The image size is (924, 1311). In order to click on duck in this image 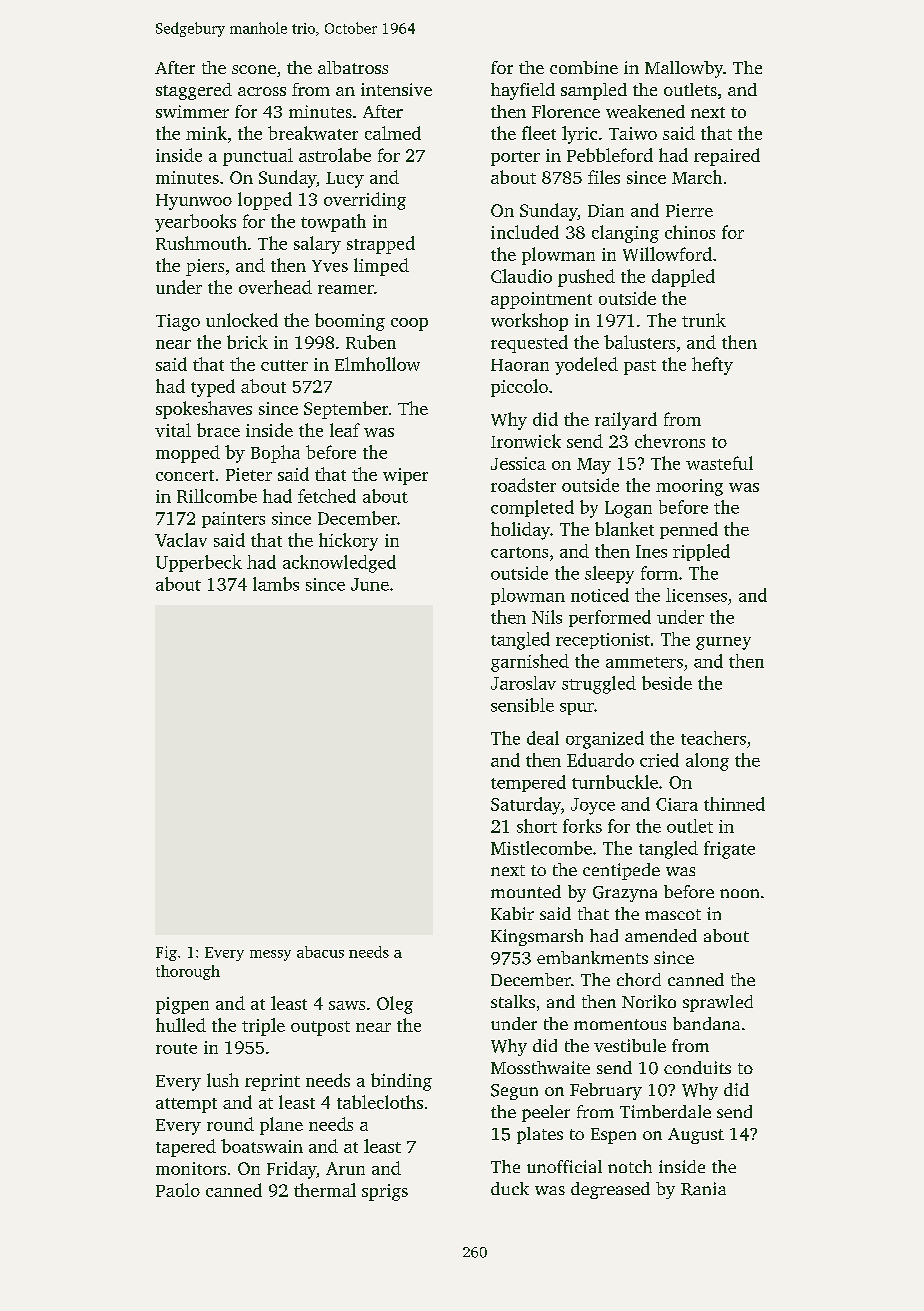, I will do `click(510, 1188)`.
